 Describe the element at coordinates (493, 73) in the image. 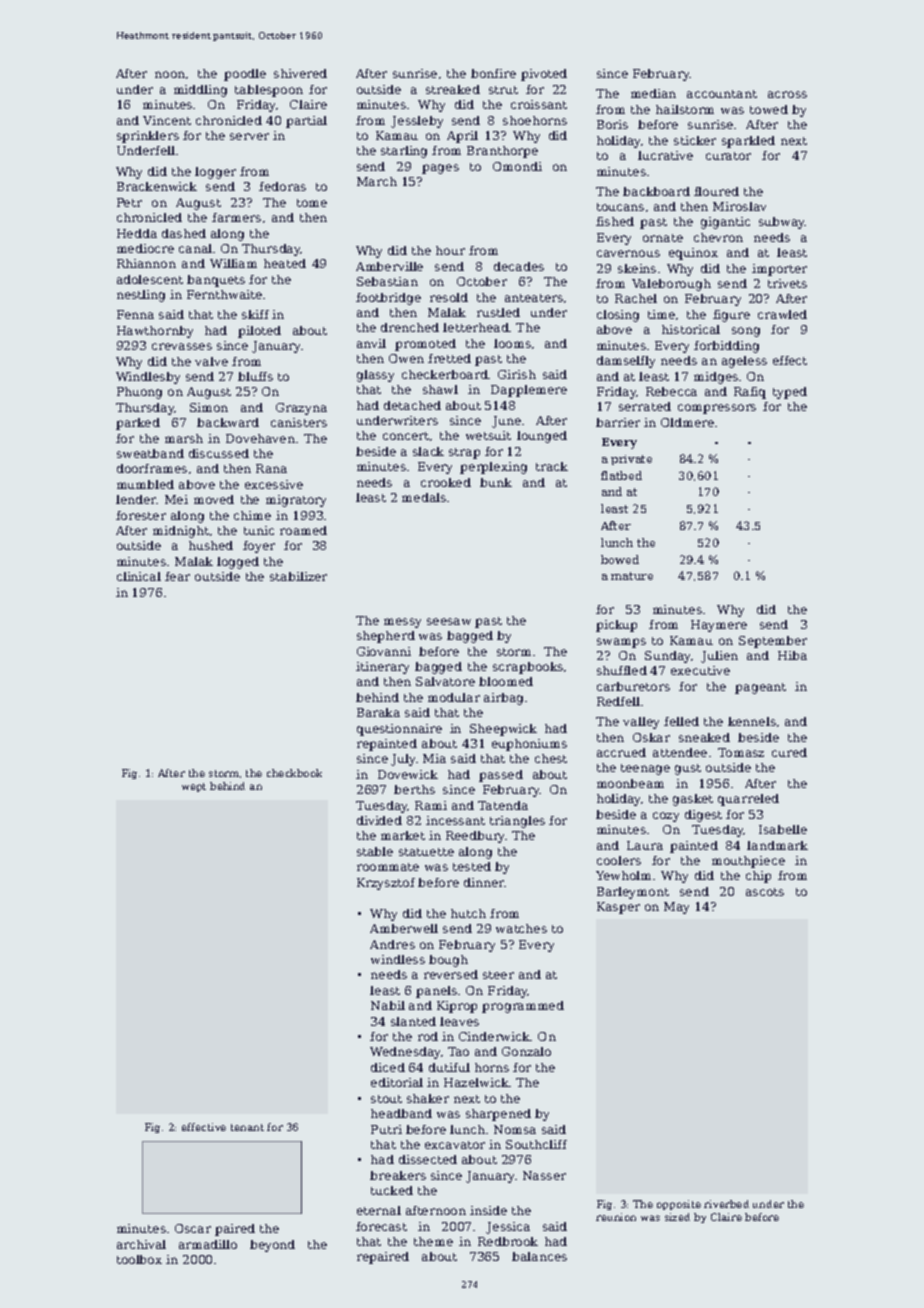

I see `bonfire` at that location.
